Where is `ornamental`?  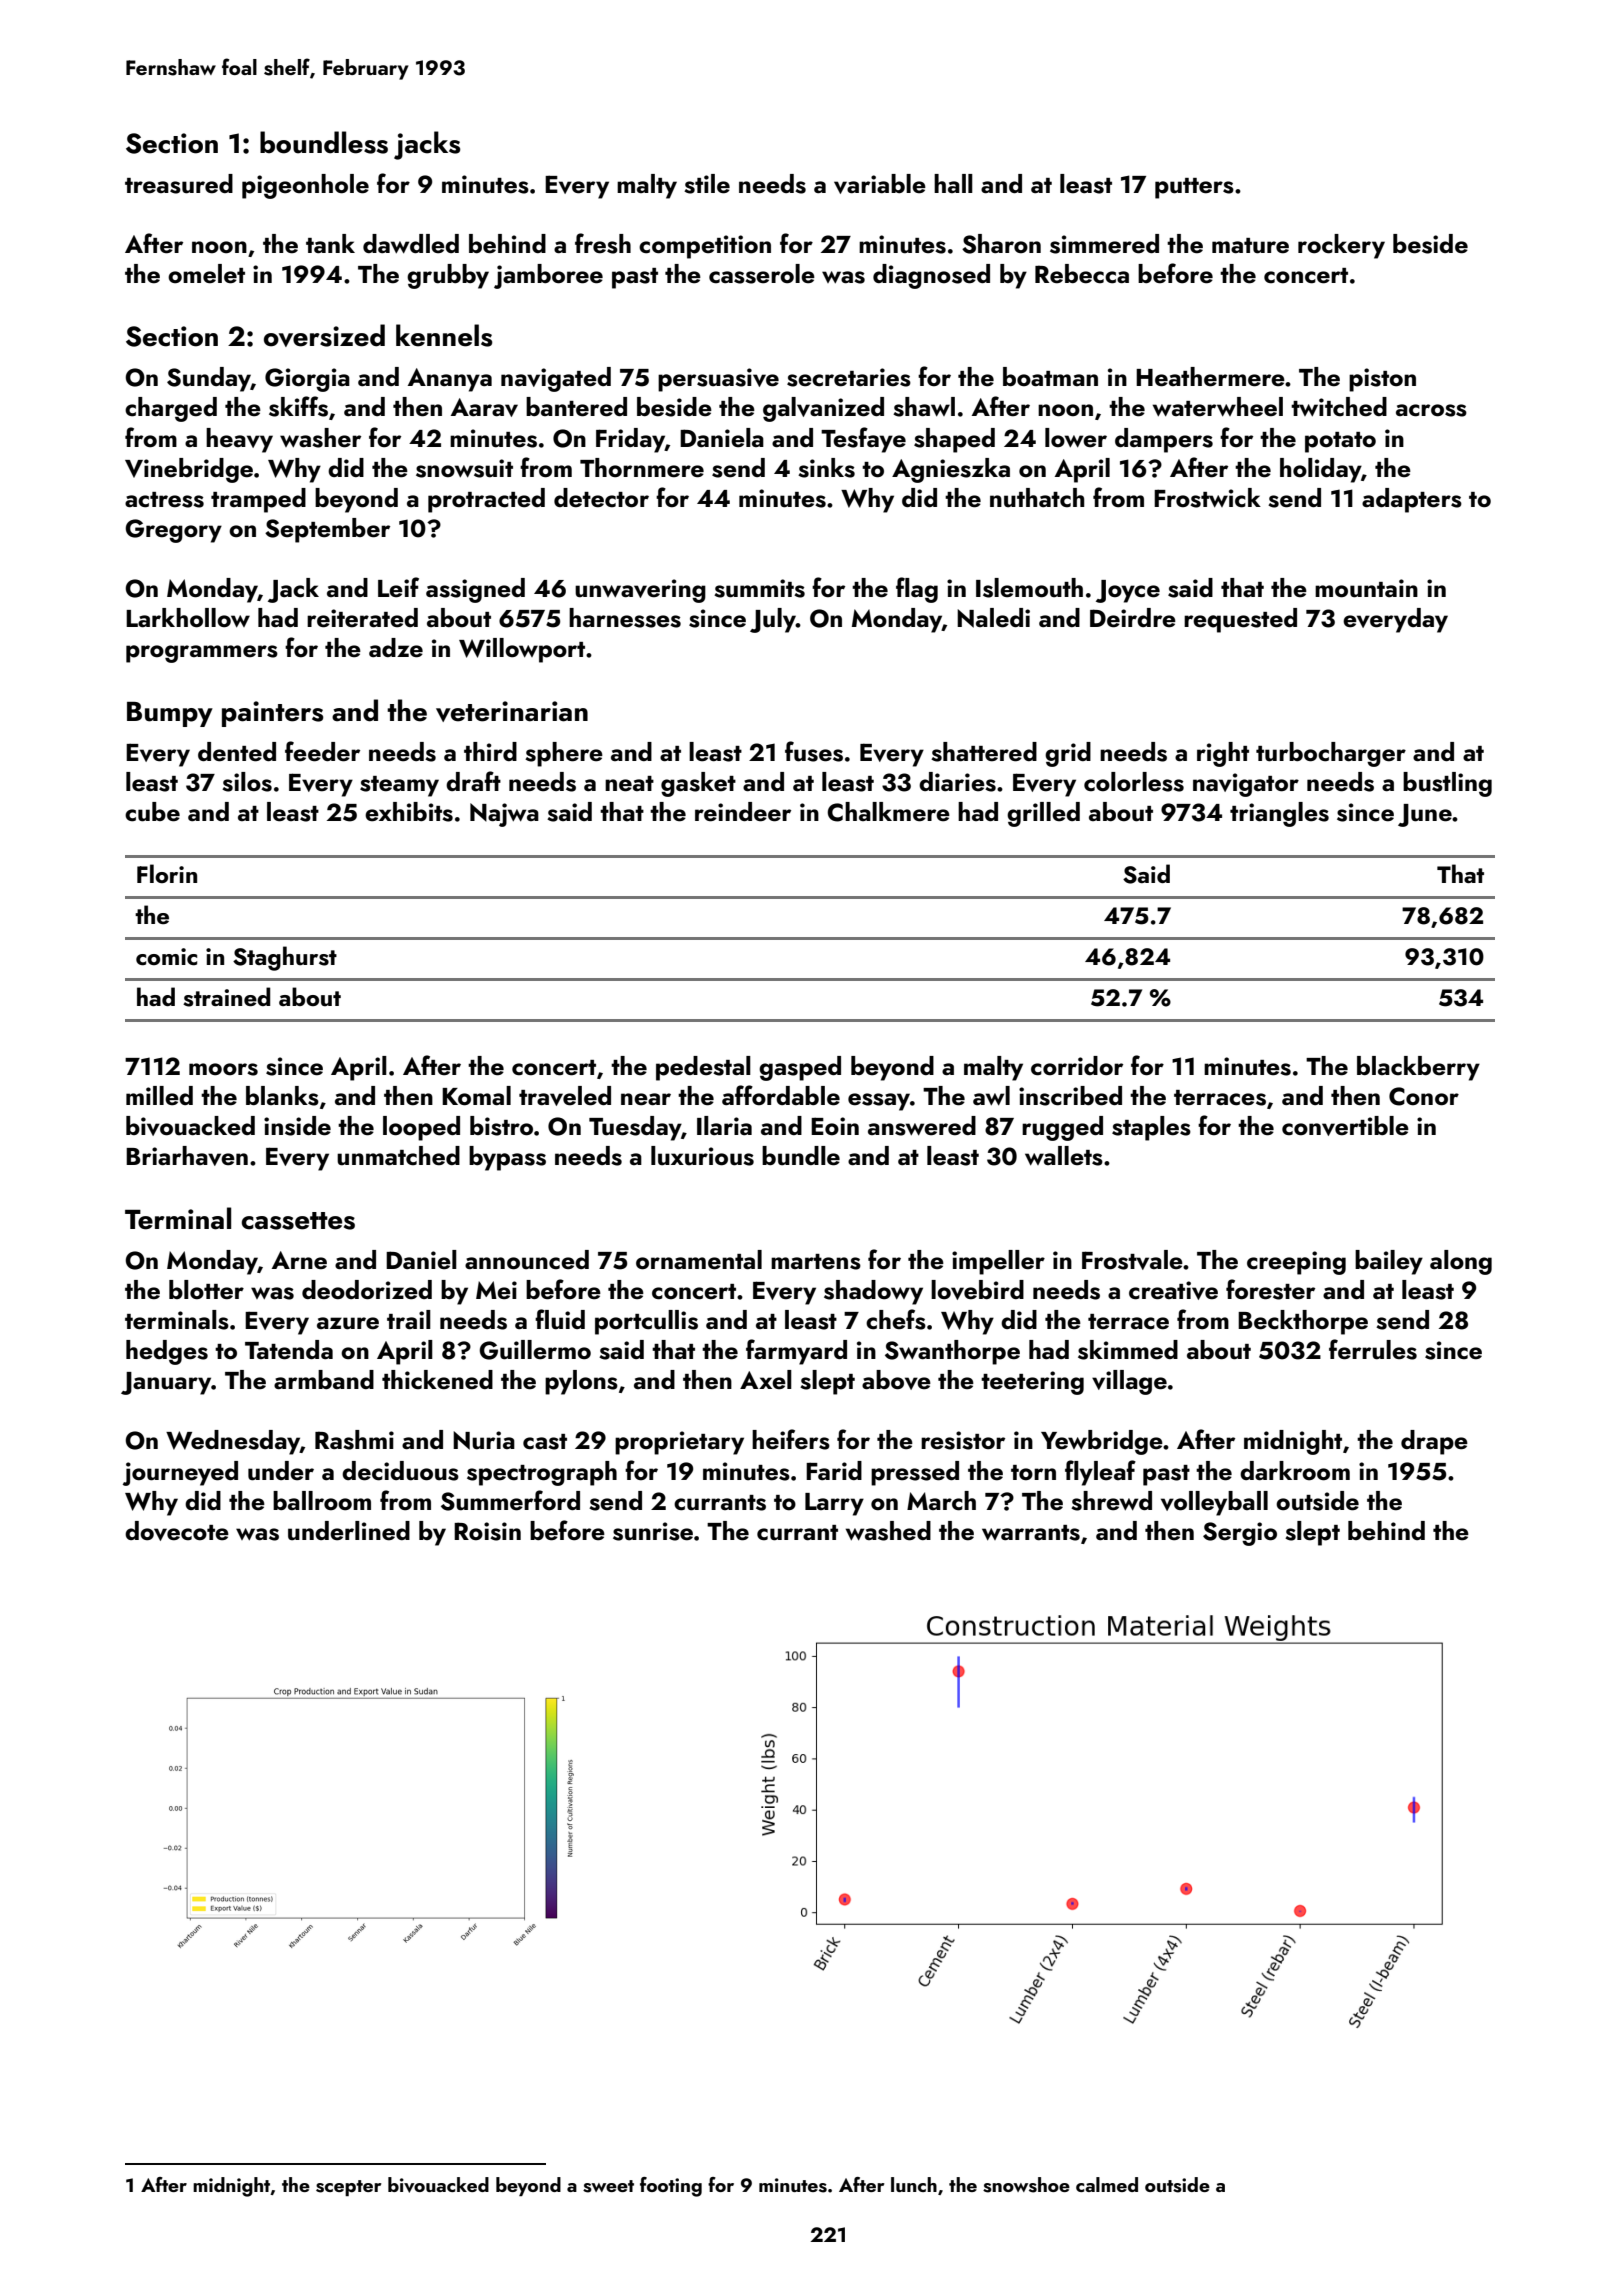 ornamental is located at coordinates (699, 1260).
